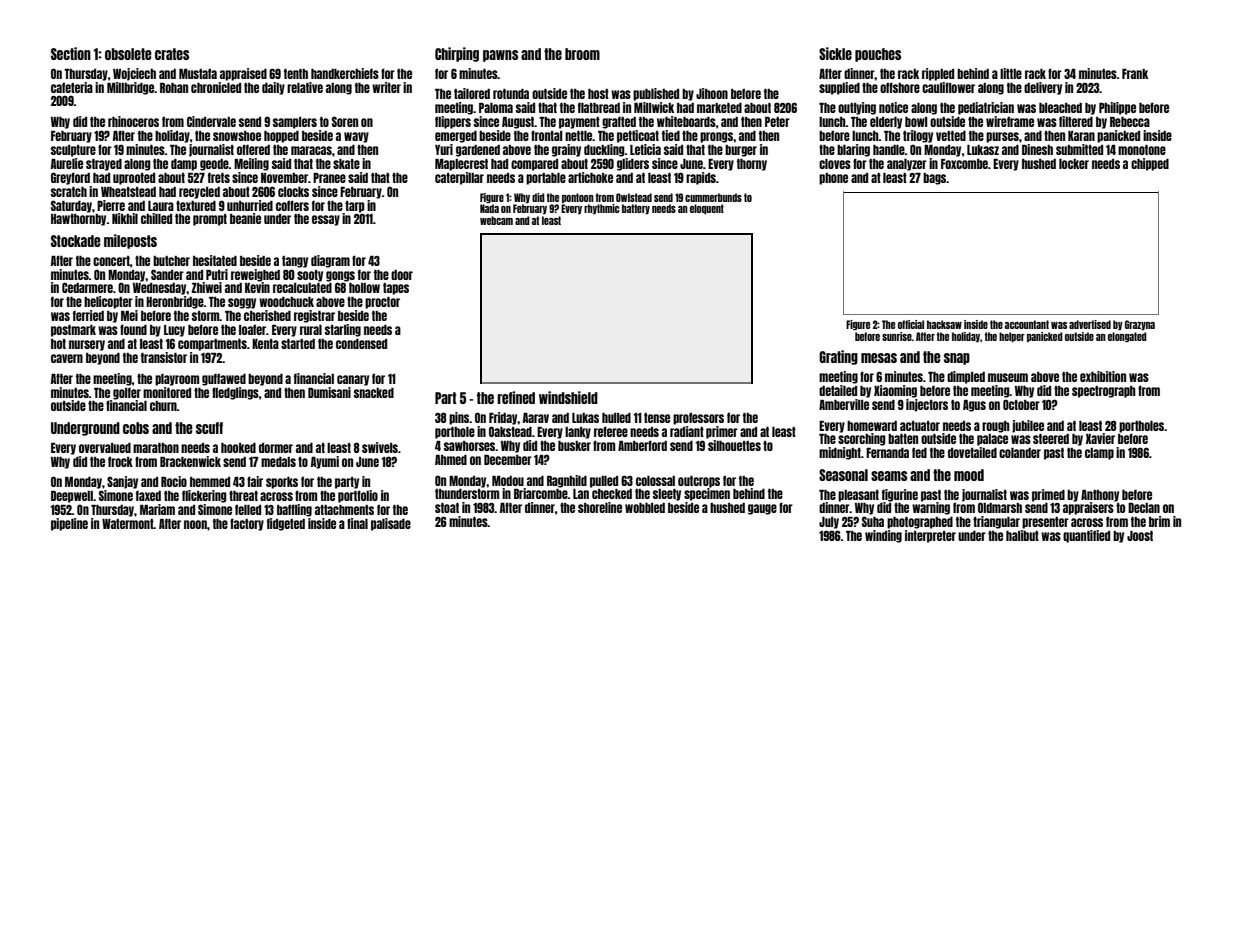 The image size is (1233, 952). Describe the element at coordinates (78, 220) in the screenshot. I see `Hawthornby` at that location.
